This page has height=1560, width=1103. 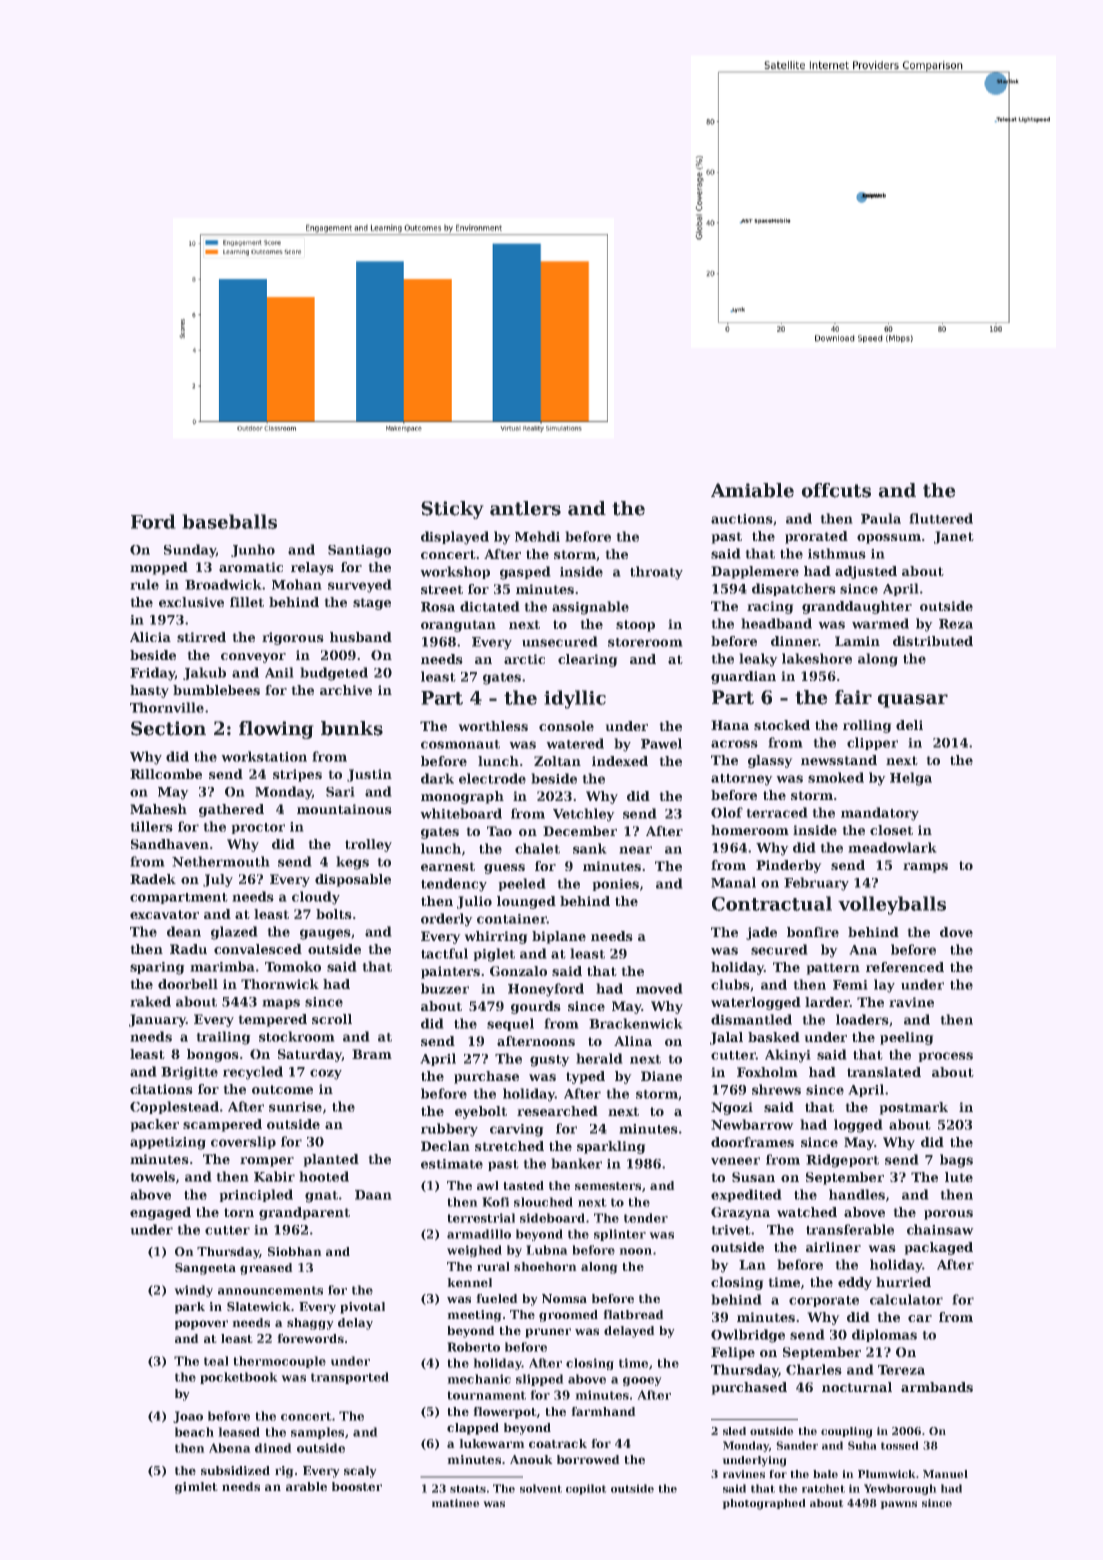 I want to click on sunrise, so click(x=295, y=1107).
